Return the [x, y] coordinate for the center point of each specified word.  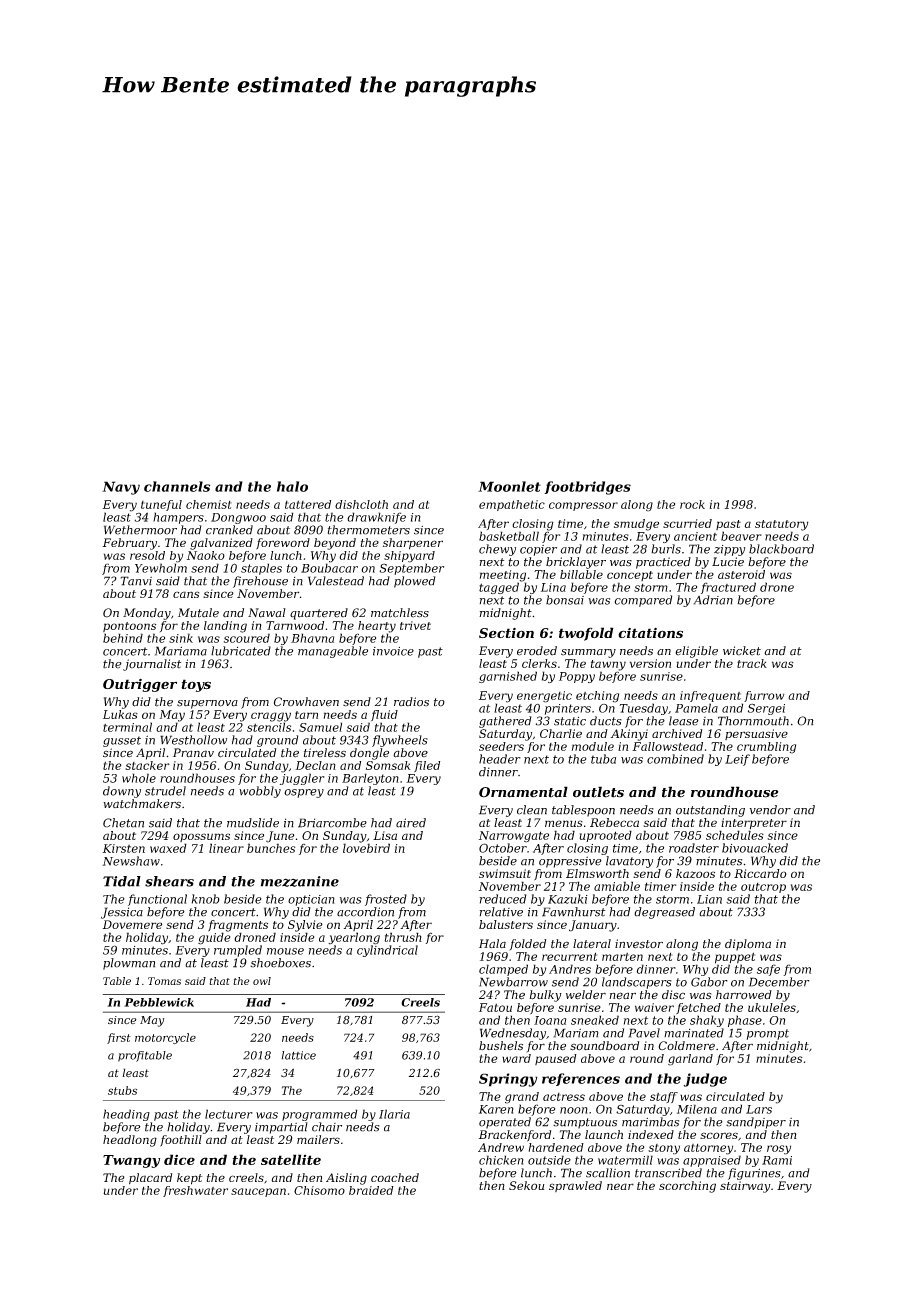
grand [522, 1098]
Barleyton [370, 779]
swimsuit [505, 873]
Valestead [336, 581]
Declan [315, 765]
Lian [709, 899]
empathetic [512, 505]
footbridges [587, 488]
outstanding [710, 811]
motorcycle [165, 1038]
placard [150, 1179]
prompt [768, 1034]
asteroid [741, 574]
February [130, 544]
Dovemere [132, 924]
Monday [147, 614]
